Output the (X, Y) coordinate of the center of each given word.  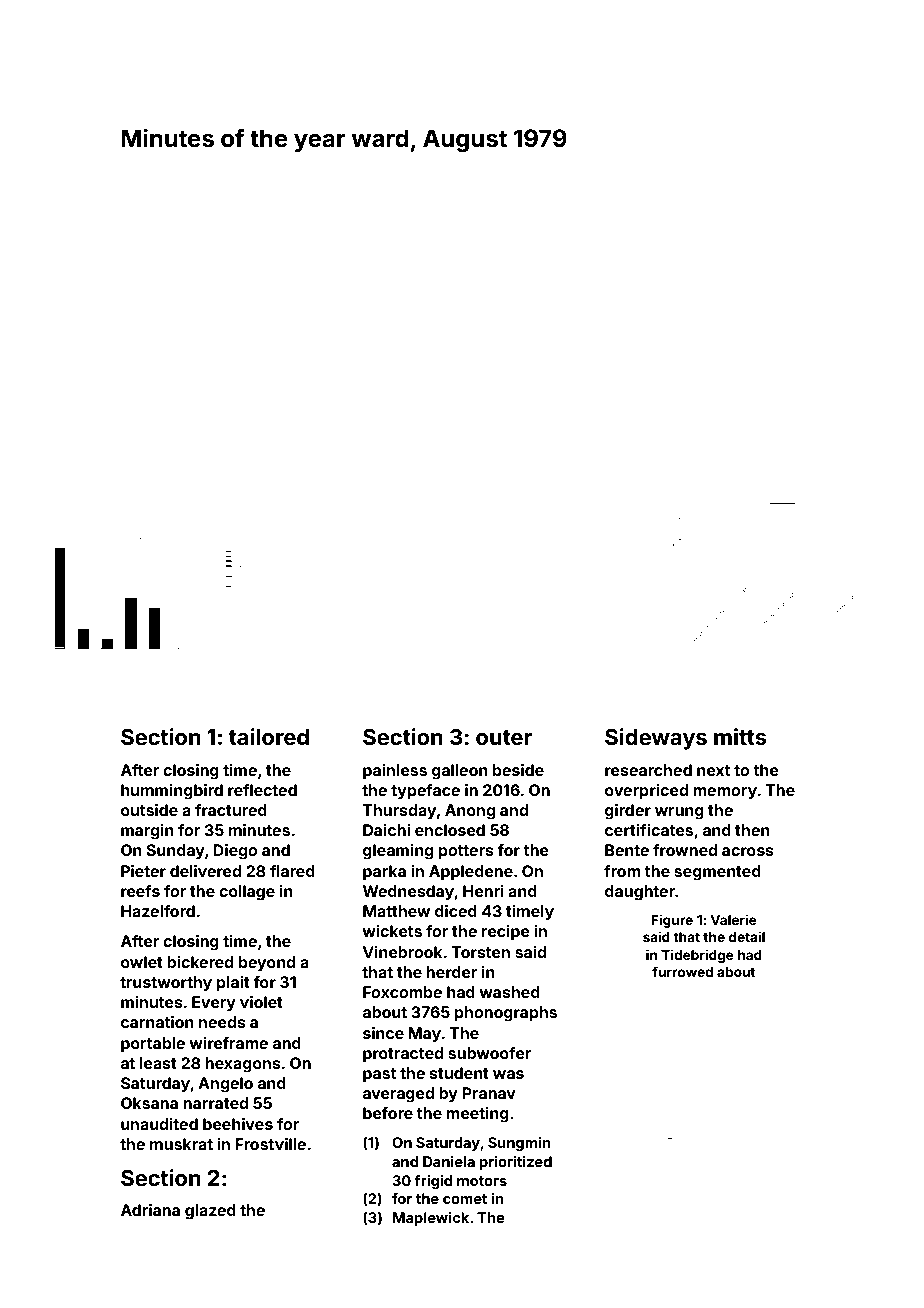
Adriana (150, 1210)
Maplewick (431, 1219)
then (752, 830)
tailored (269, 736)
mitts (740, 736)
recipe (506, 933)
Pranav (489, 1093)
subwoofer (489, 1053)
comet (465, 1199)
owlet (142, 962)
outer (504, 737)
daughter (640, 893)
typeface (425, 792)
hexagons (243, 1065)
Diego (235, 852)
